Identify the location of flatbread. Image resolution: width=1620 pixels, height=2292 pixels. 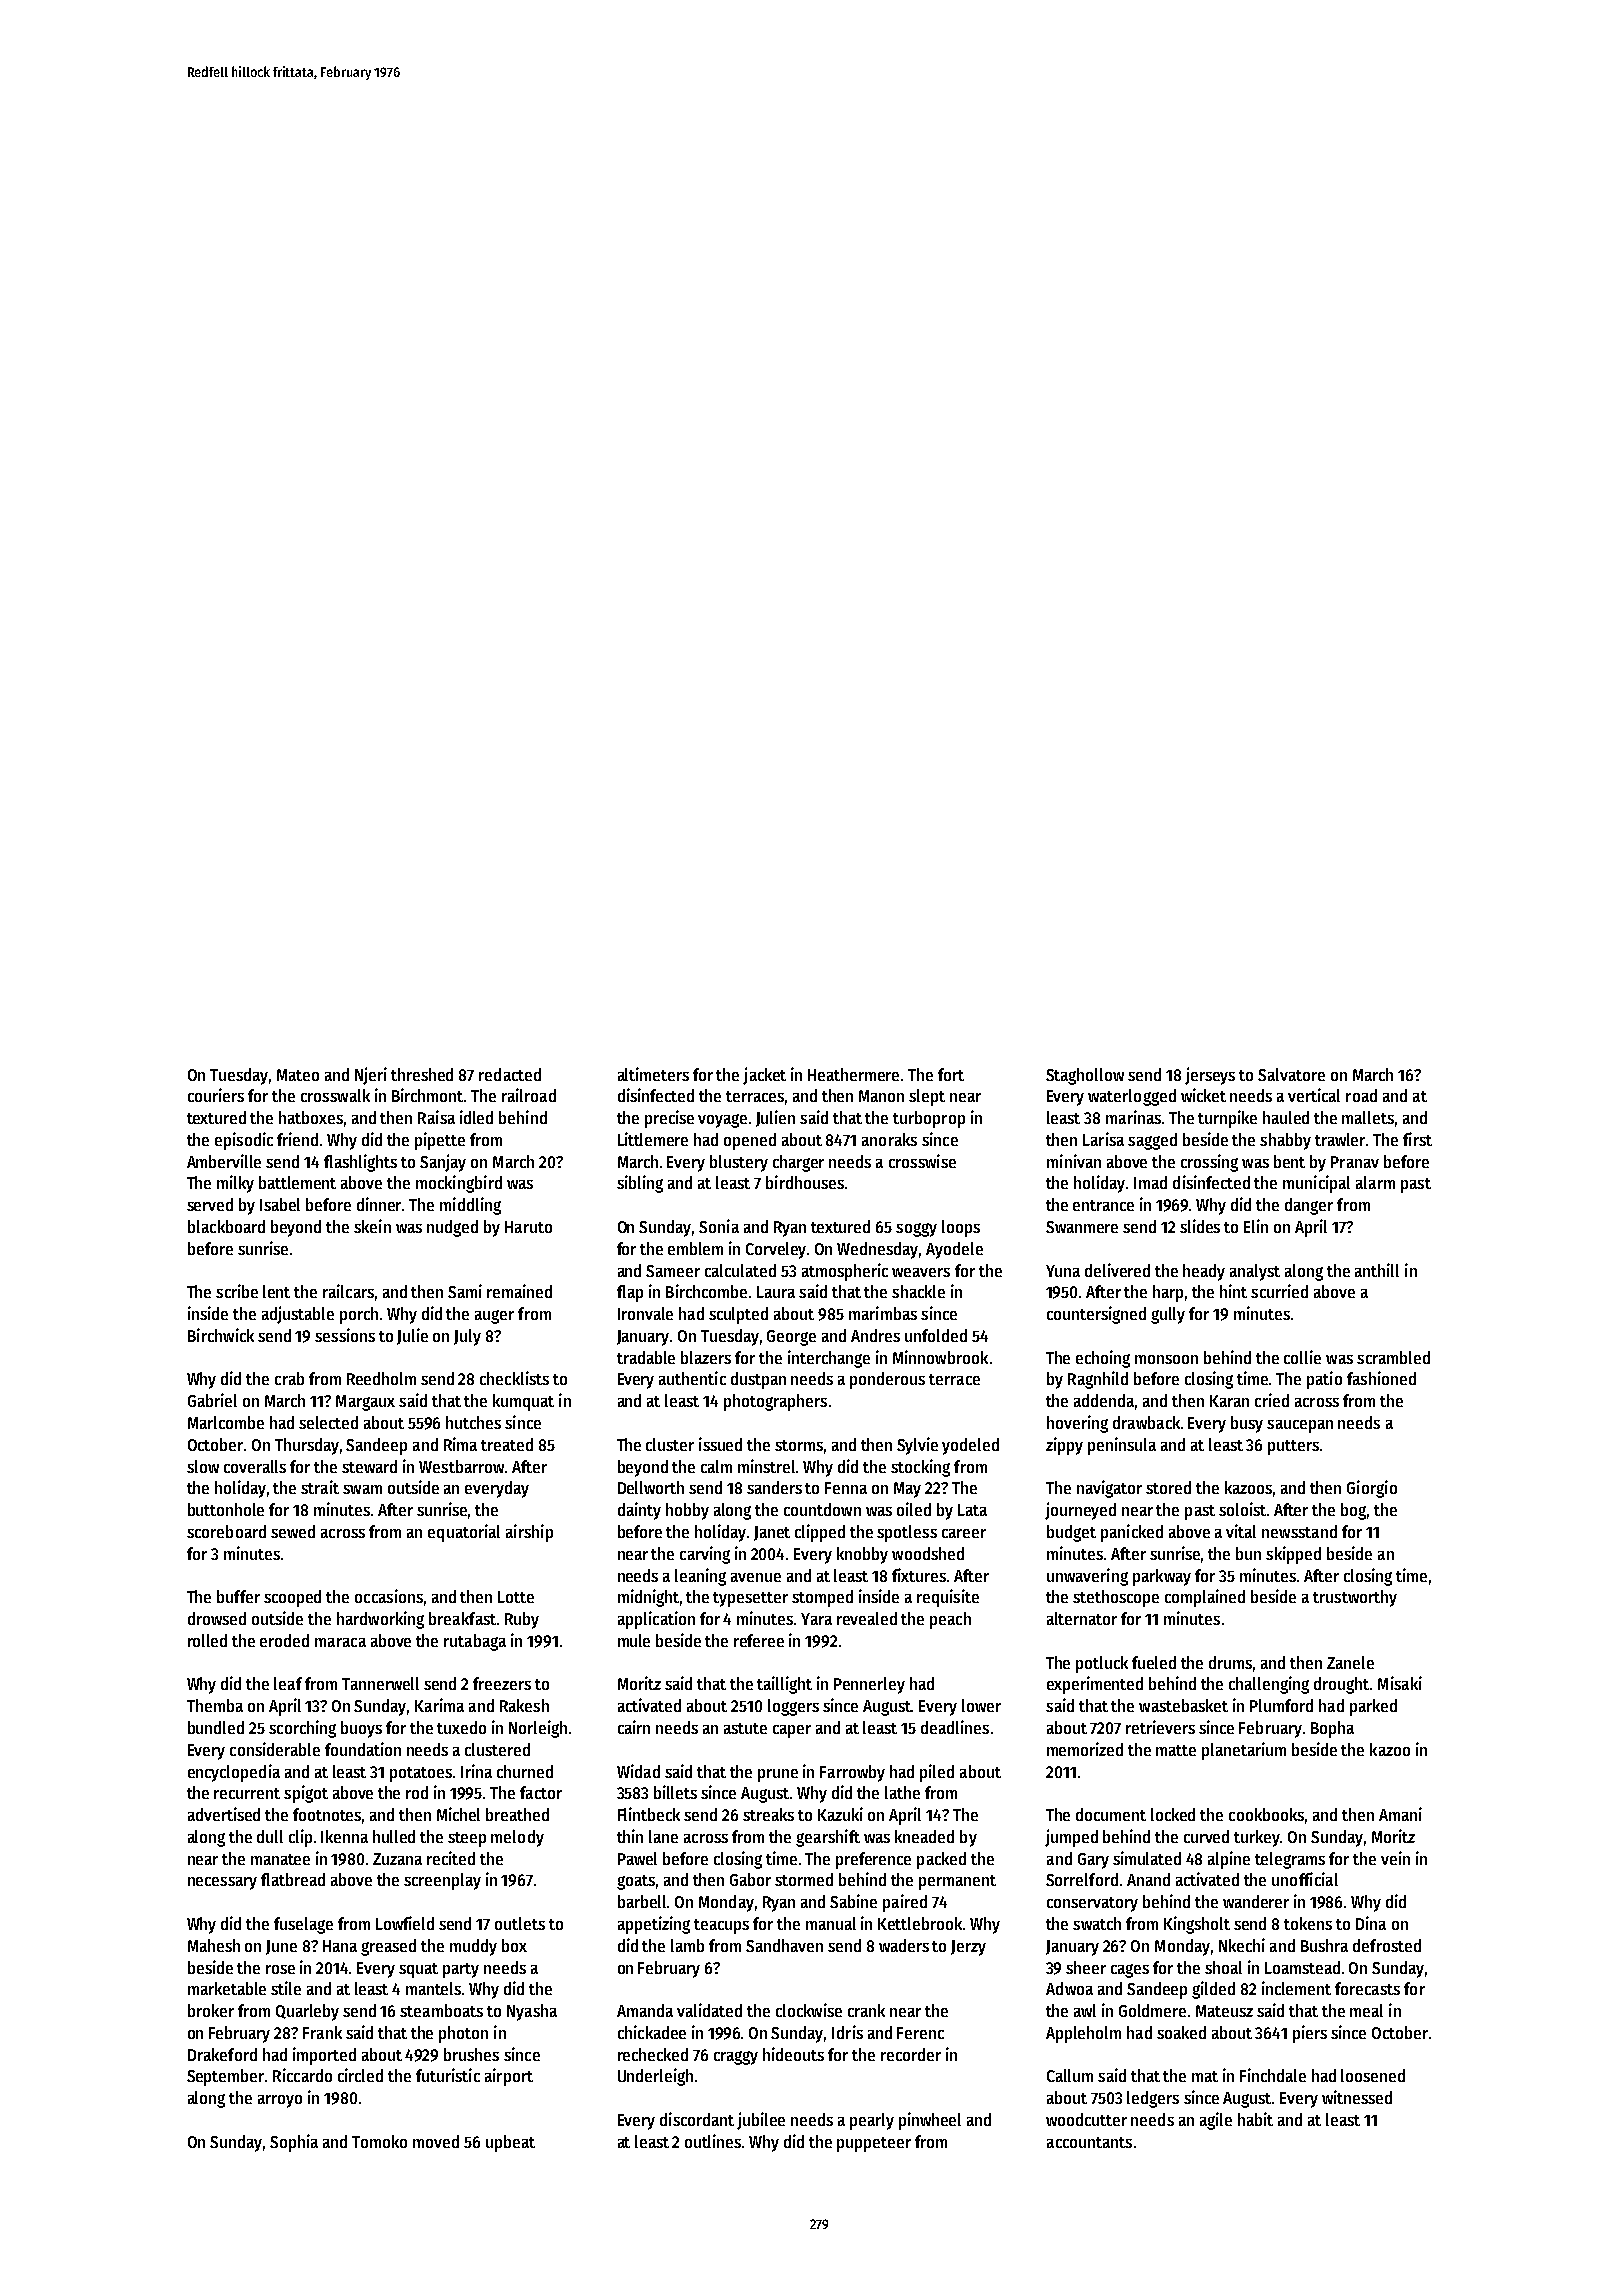
(293, 1879).
